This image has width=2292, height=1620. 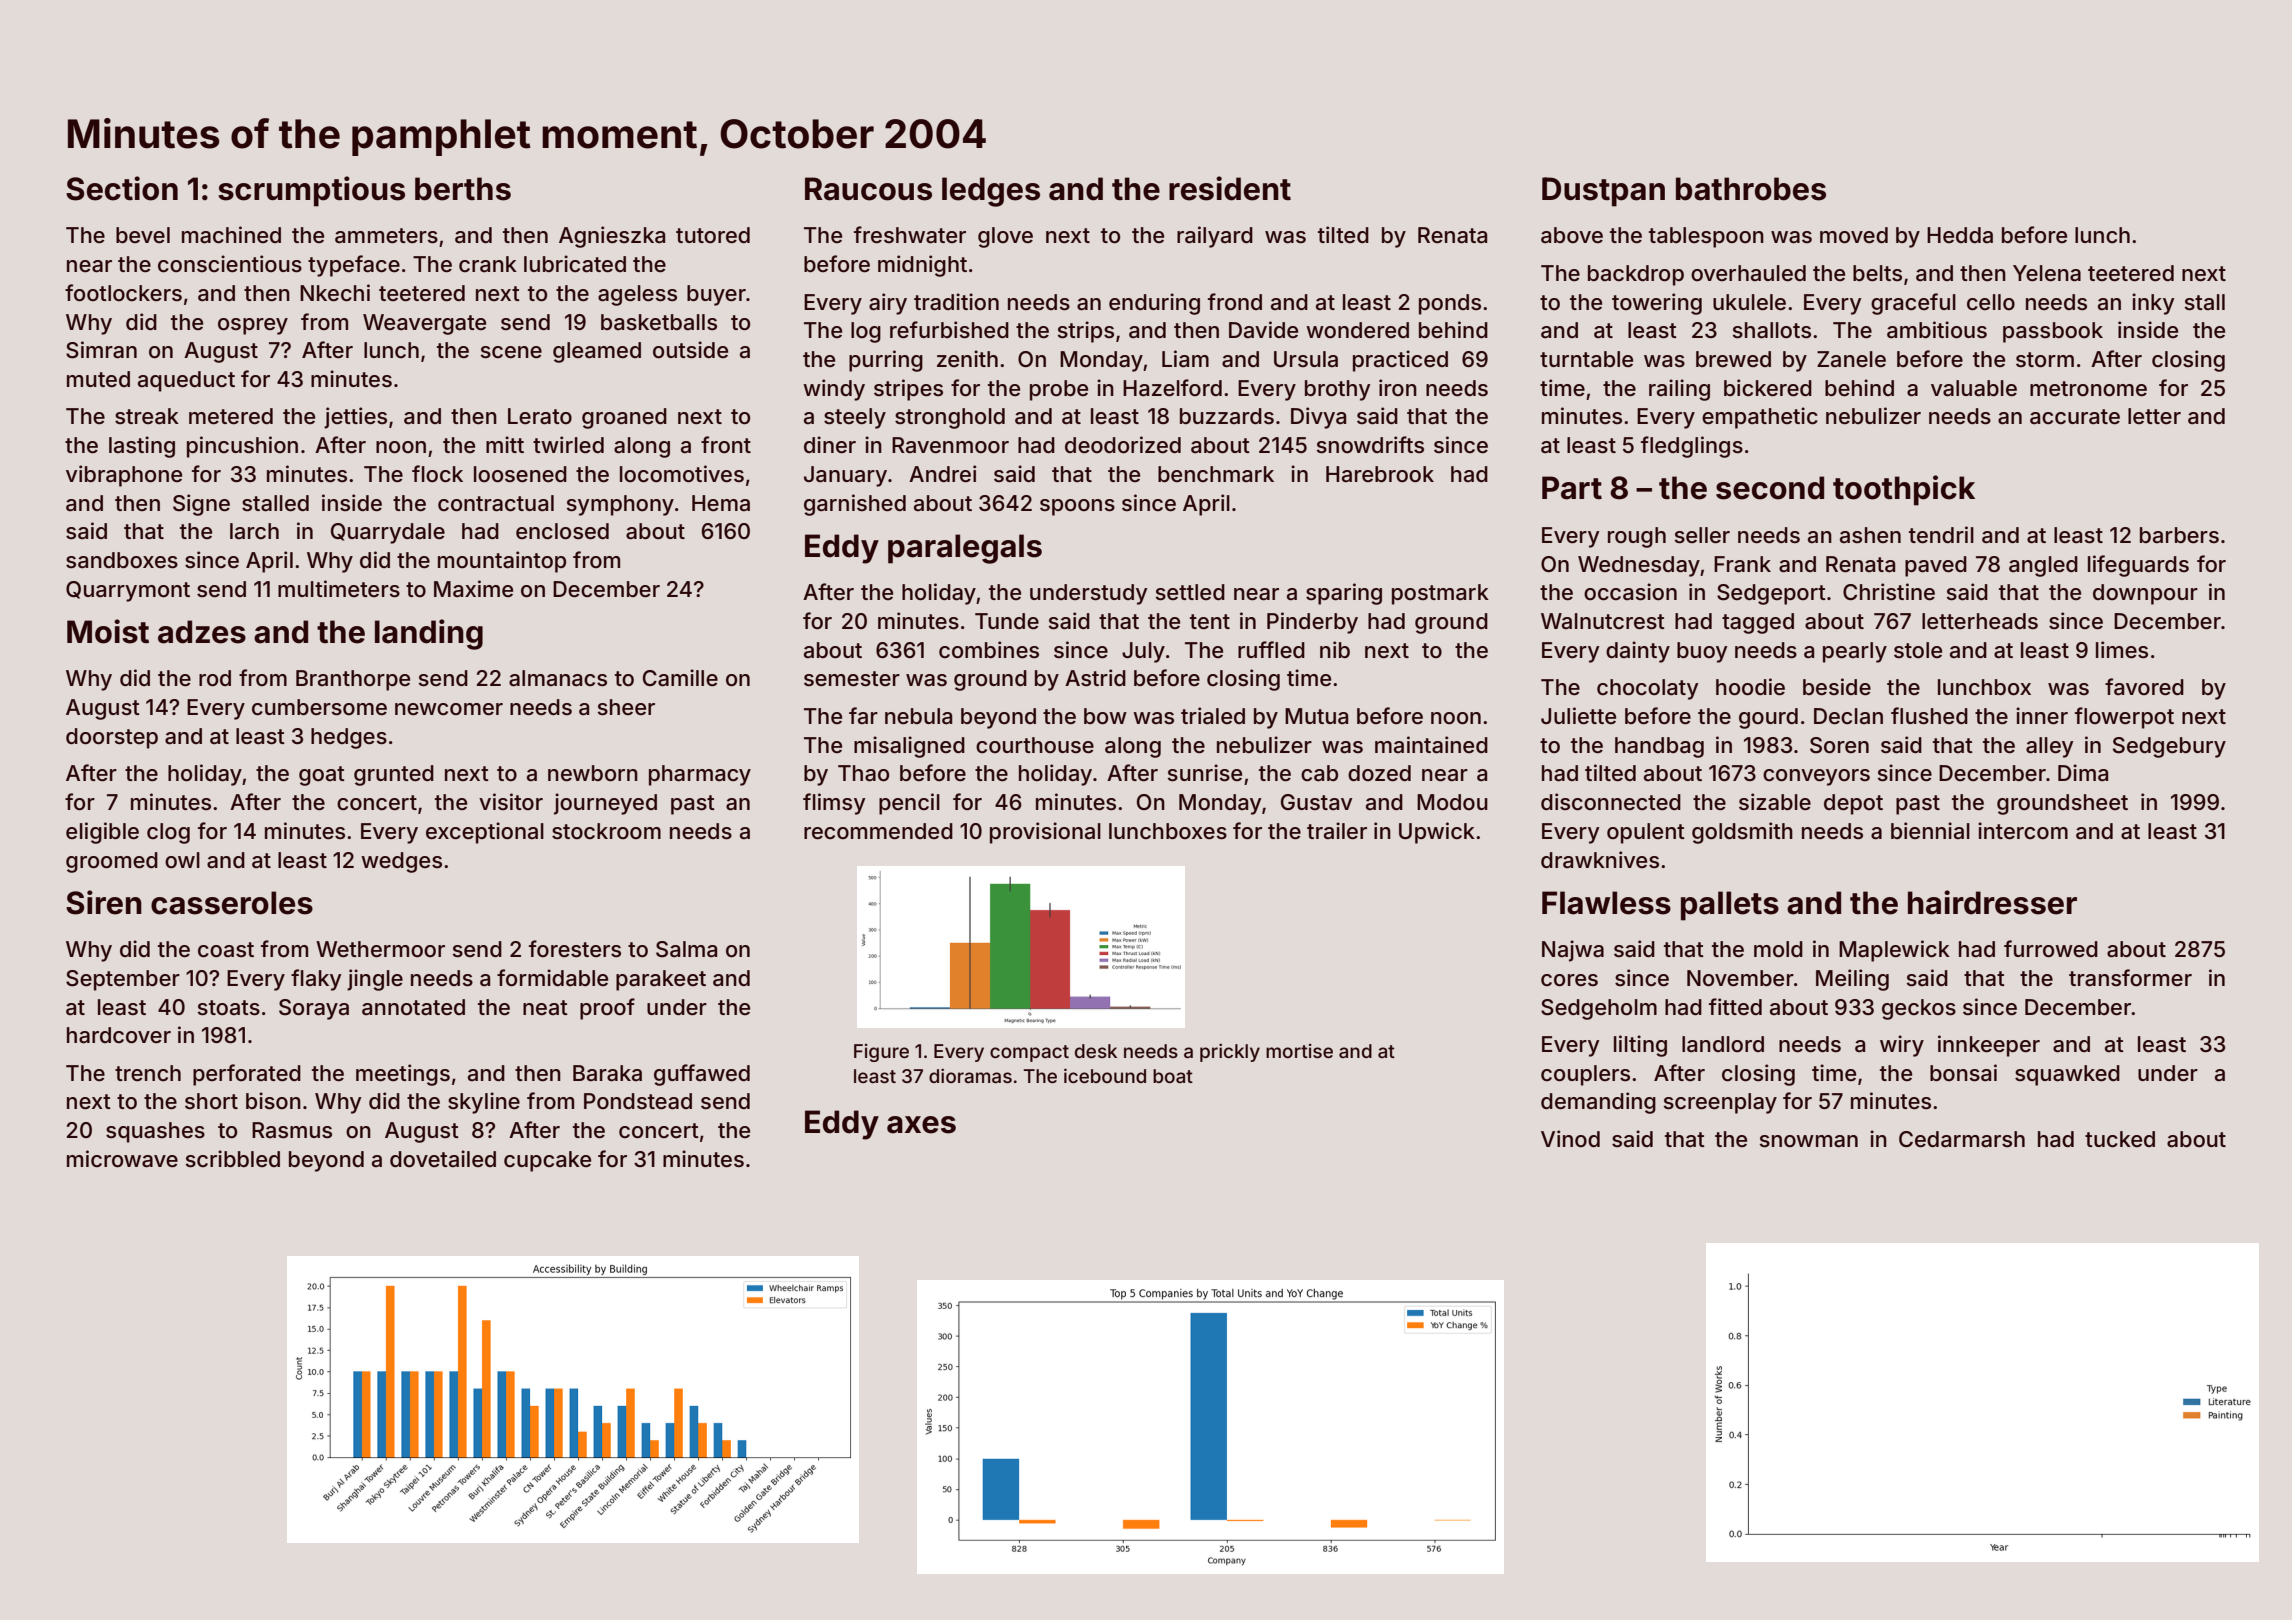 I want to click on bevel, so click(x=143, y=235).
